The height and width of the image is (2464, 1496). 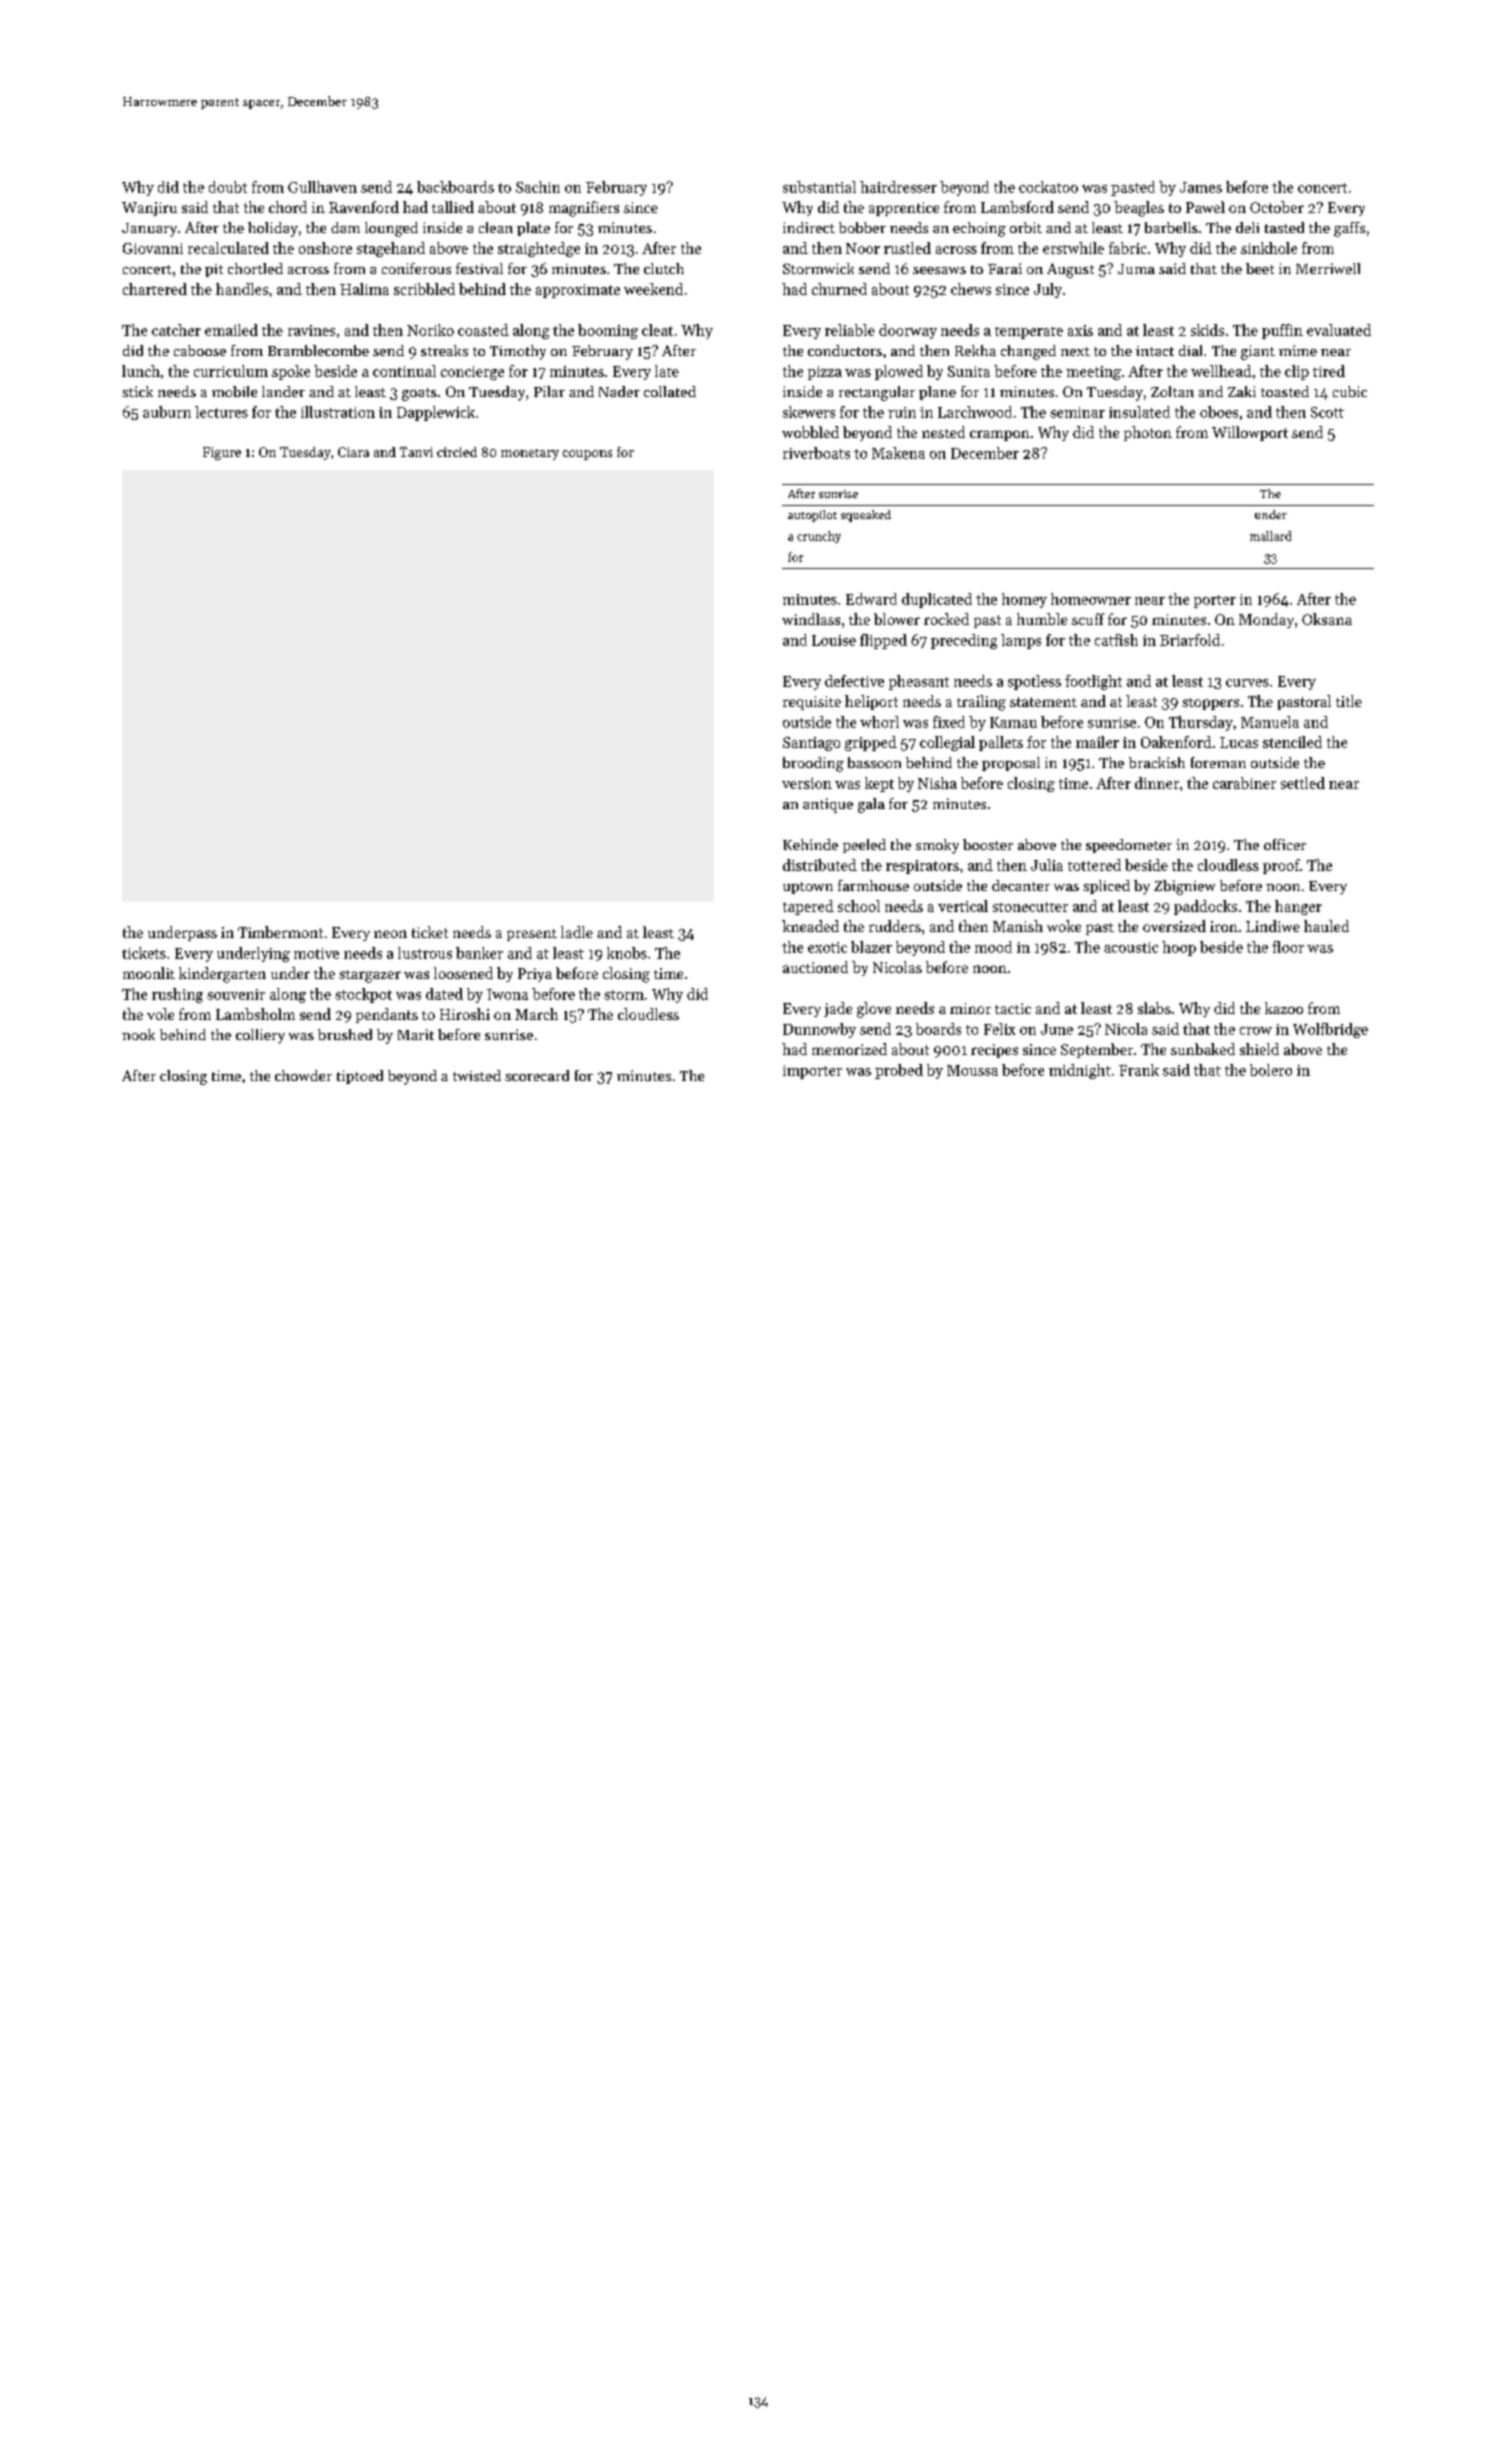 I want to click on crunchy, so click(x=819, y=537).
